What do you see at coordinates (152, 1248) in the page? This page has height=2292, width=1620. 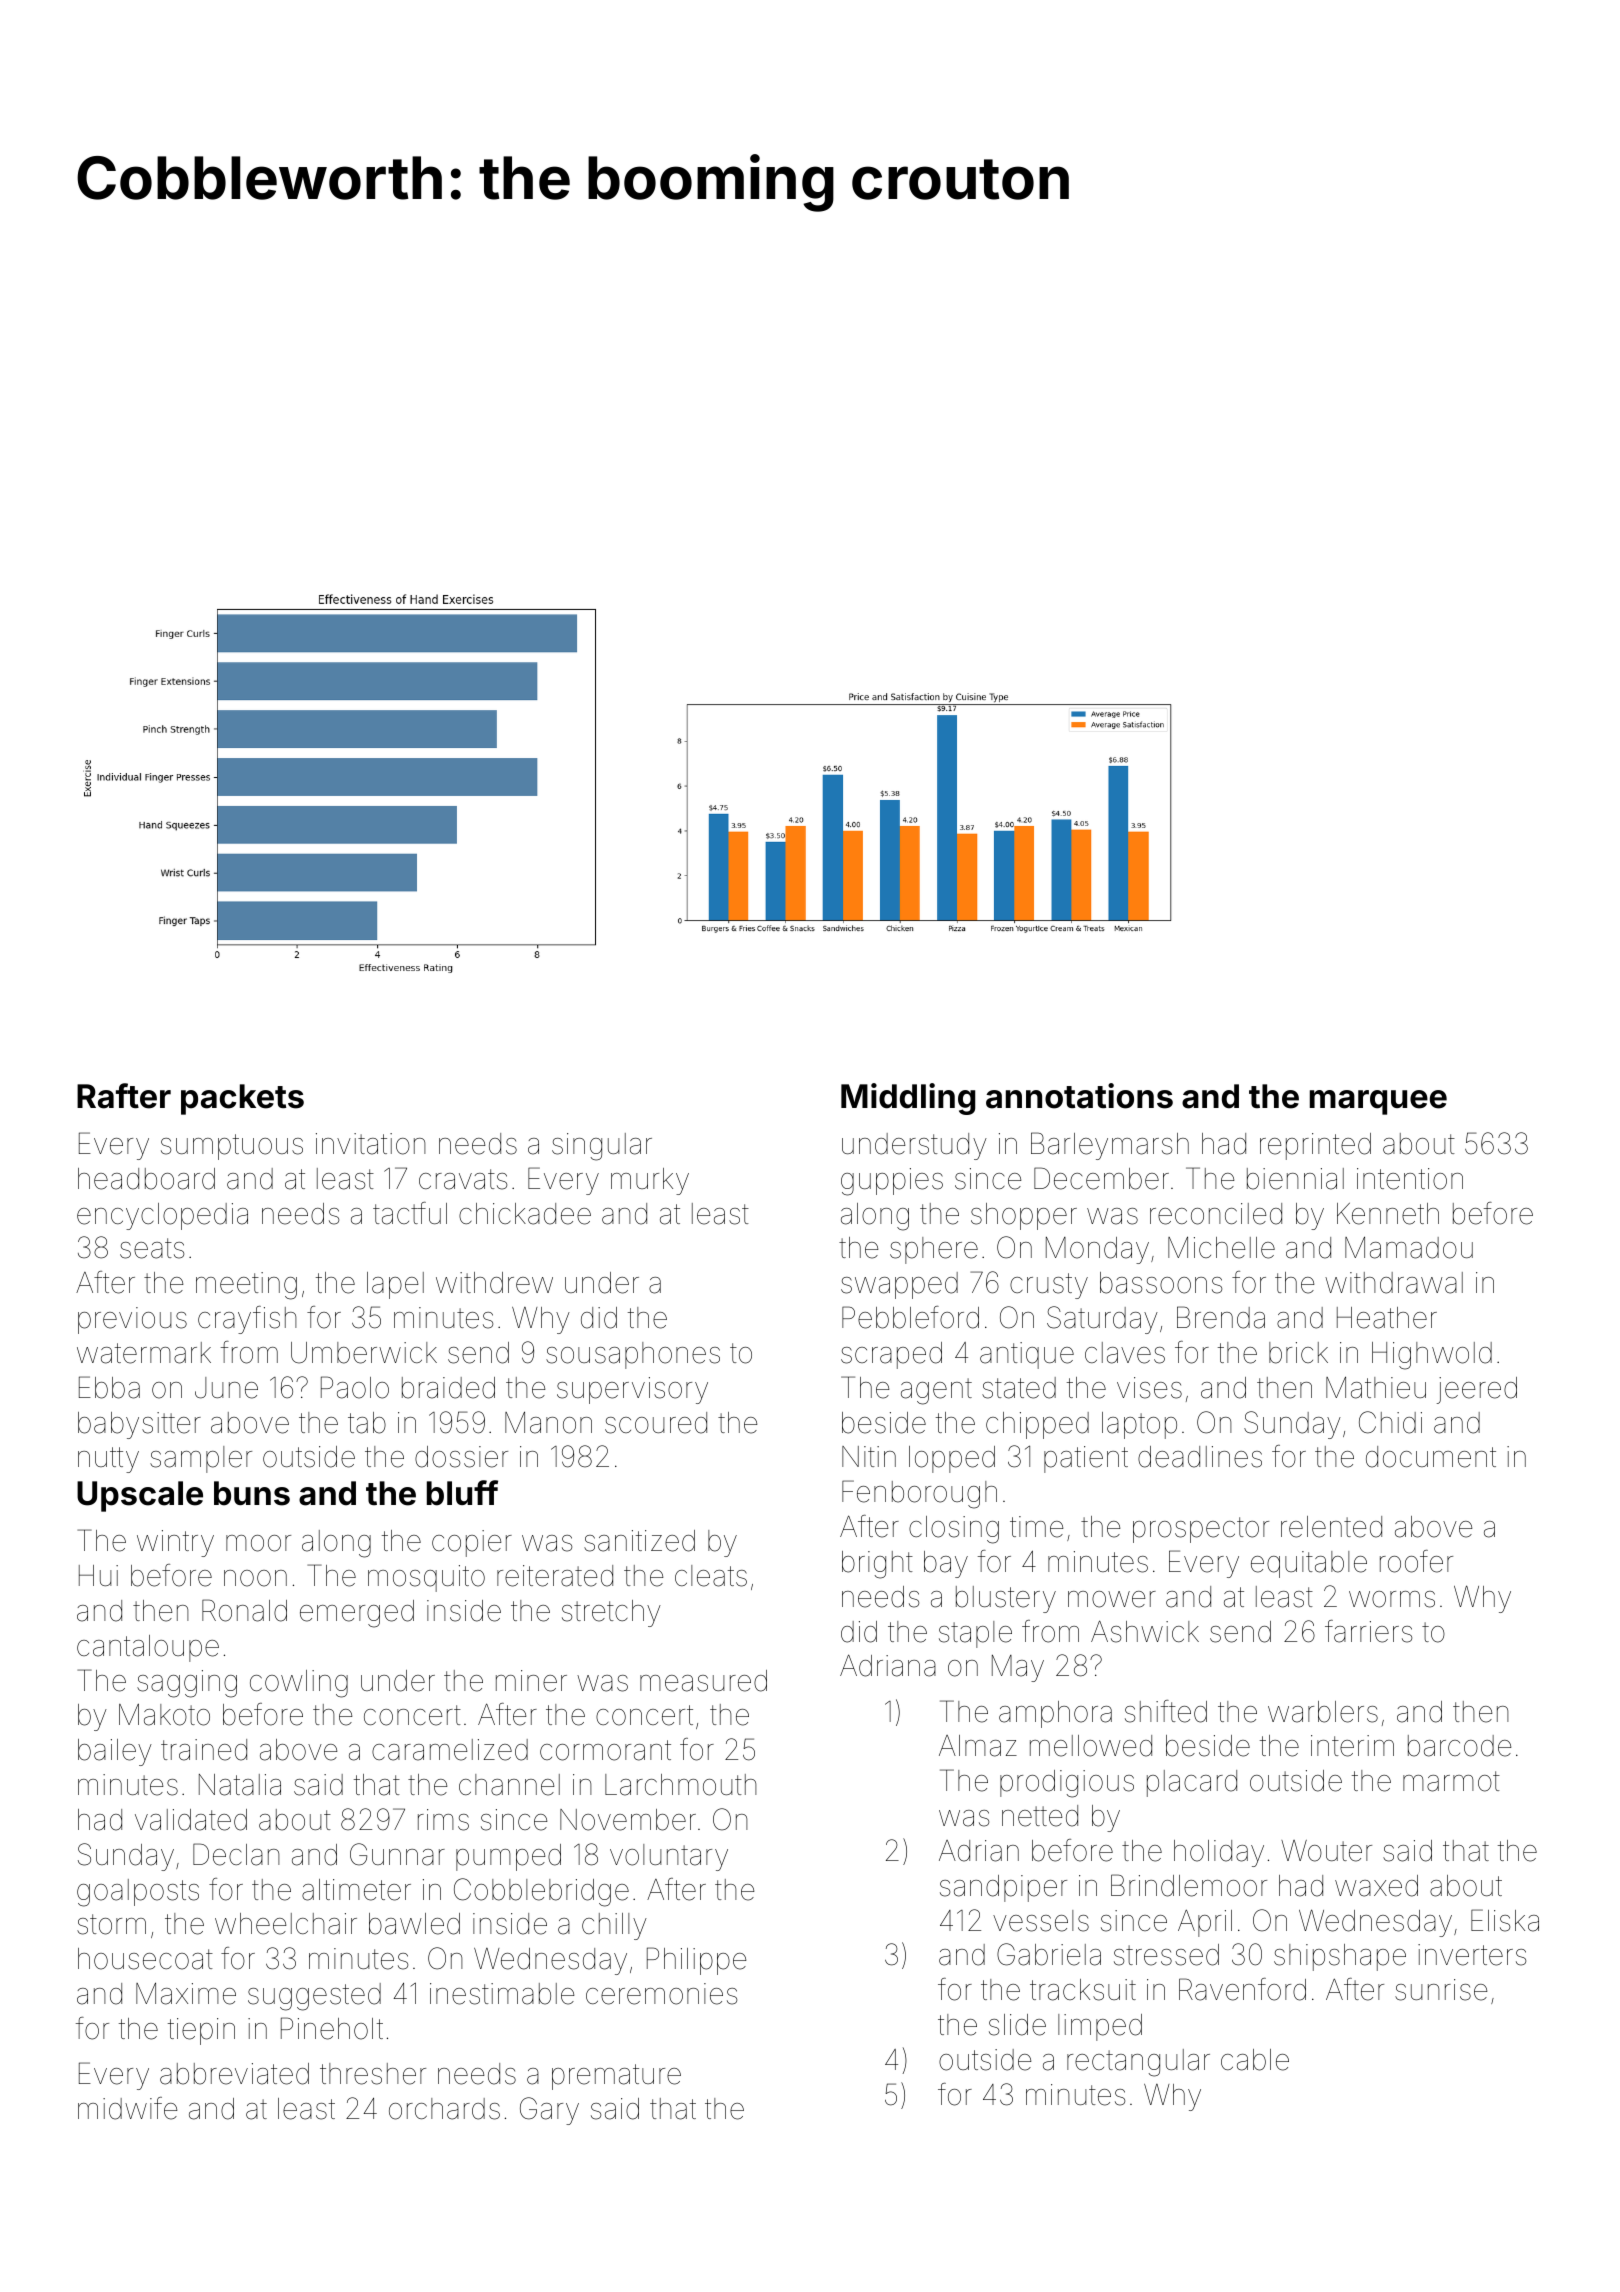 I see `seats` at bounding box center [152, 1248].
